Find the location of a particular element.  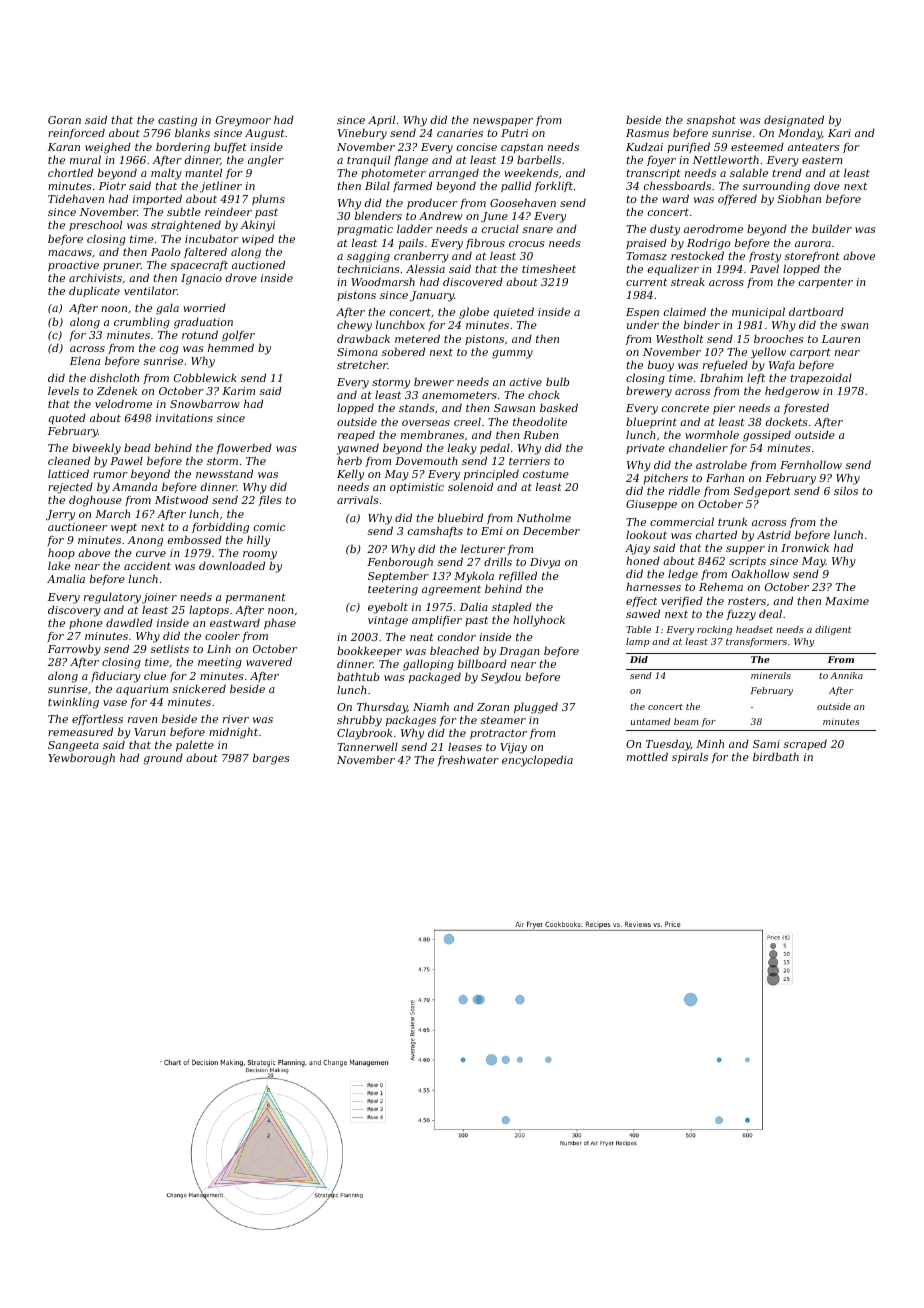

leaky is located at coordinates (462, 449).
